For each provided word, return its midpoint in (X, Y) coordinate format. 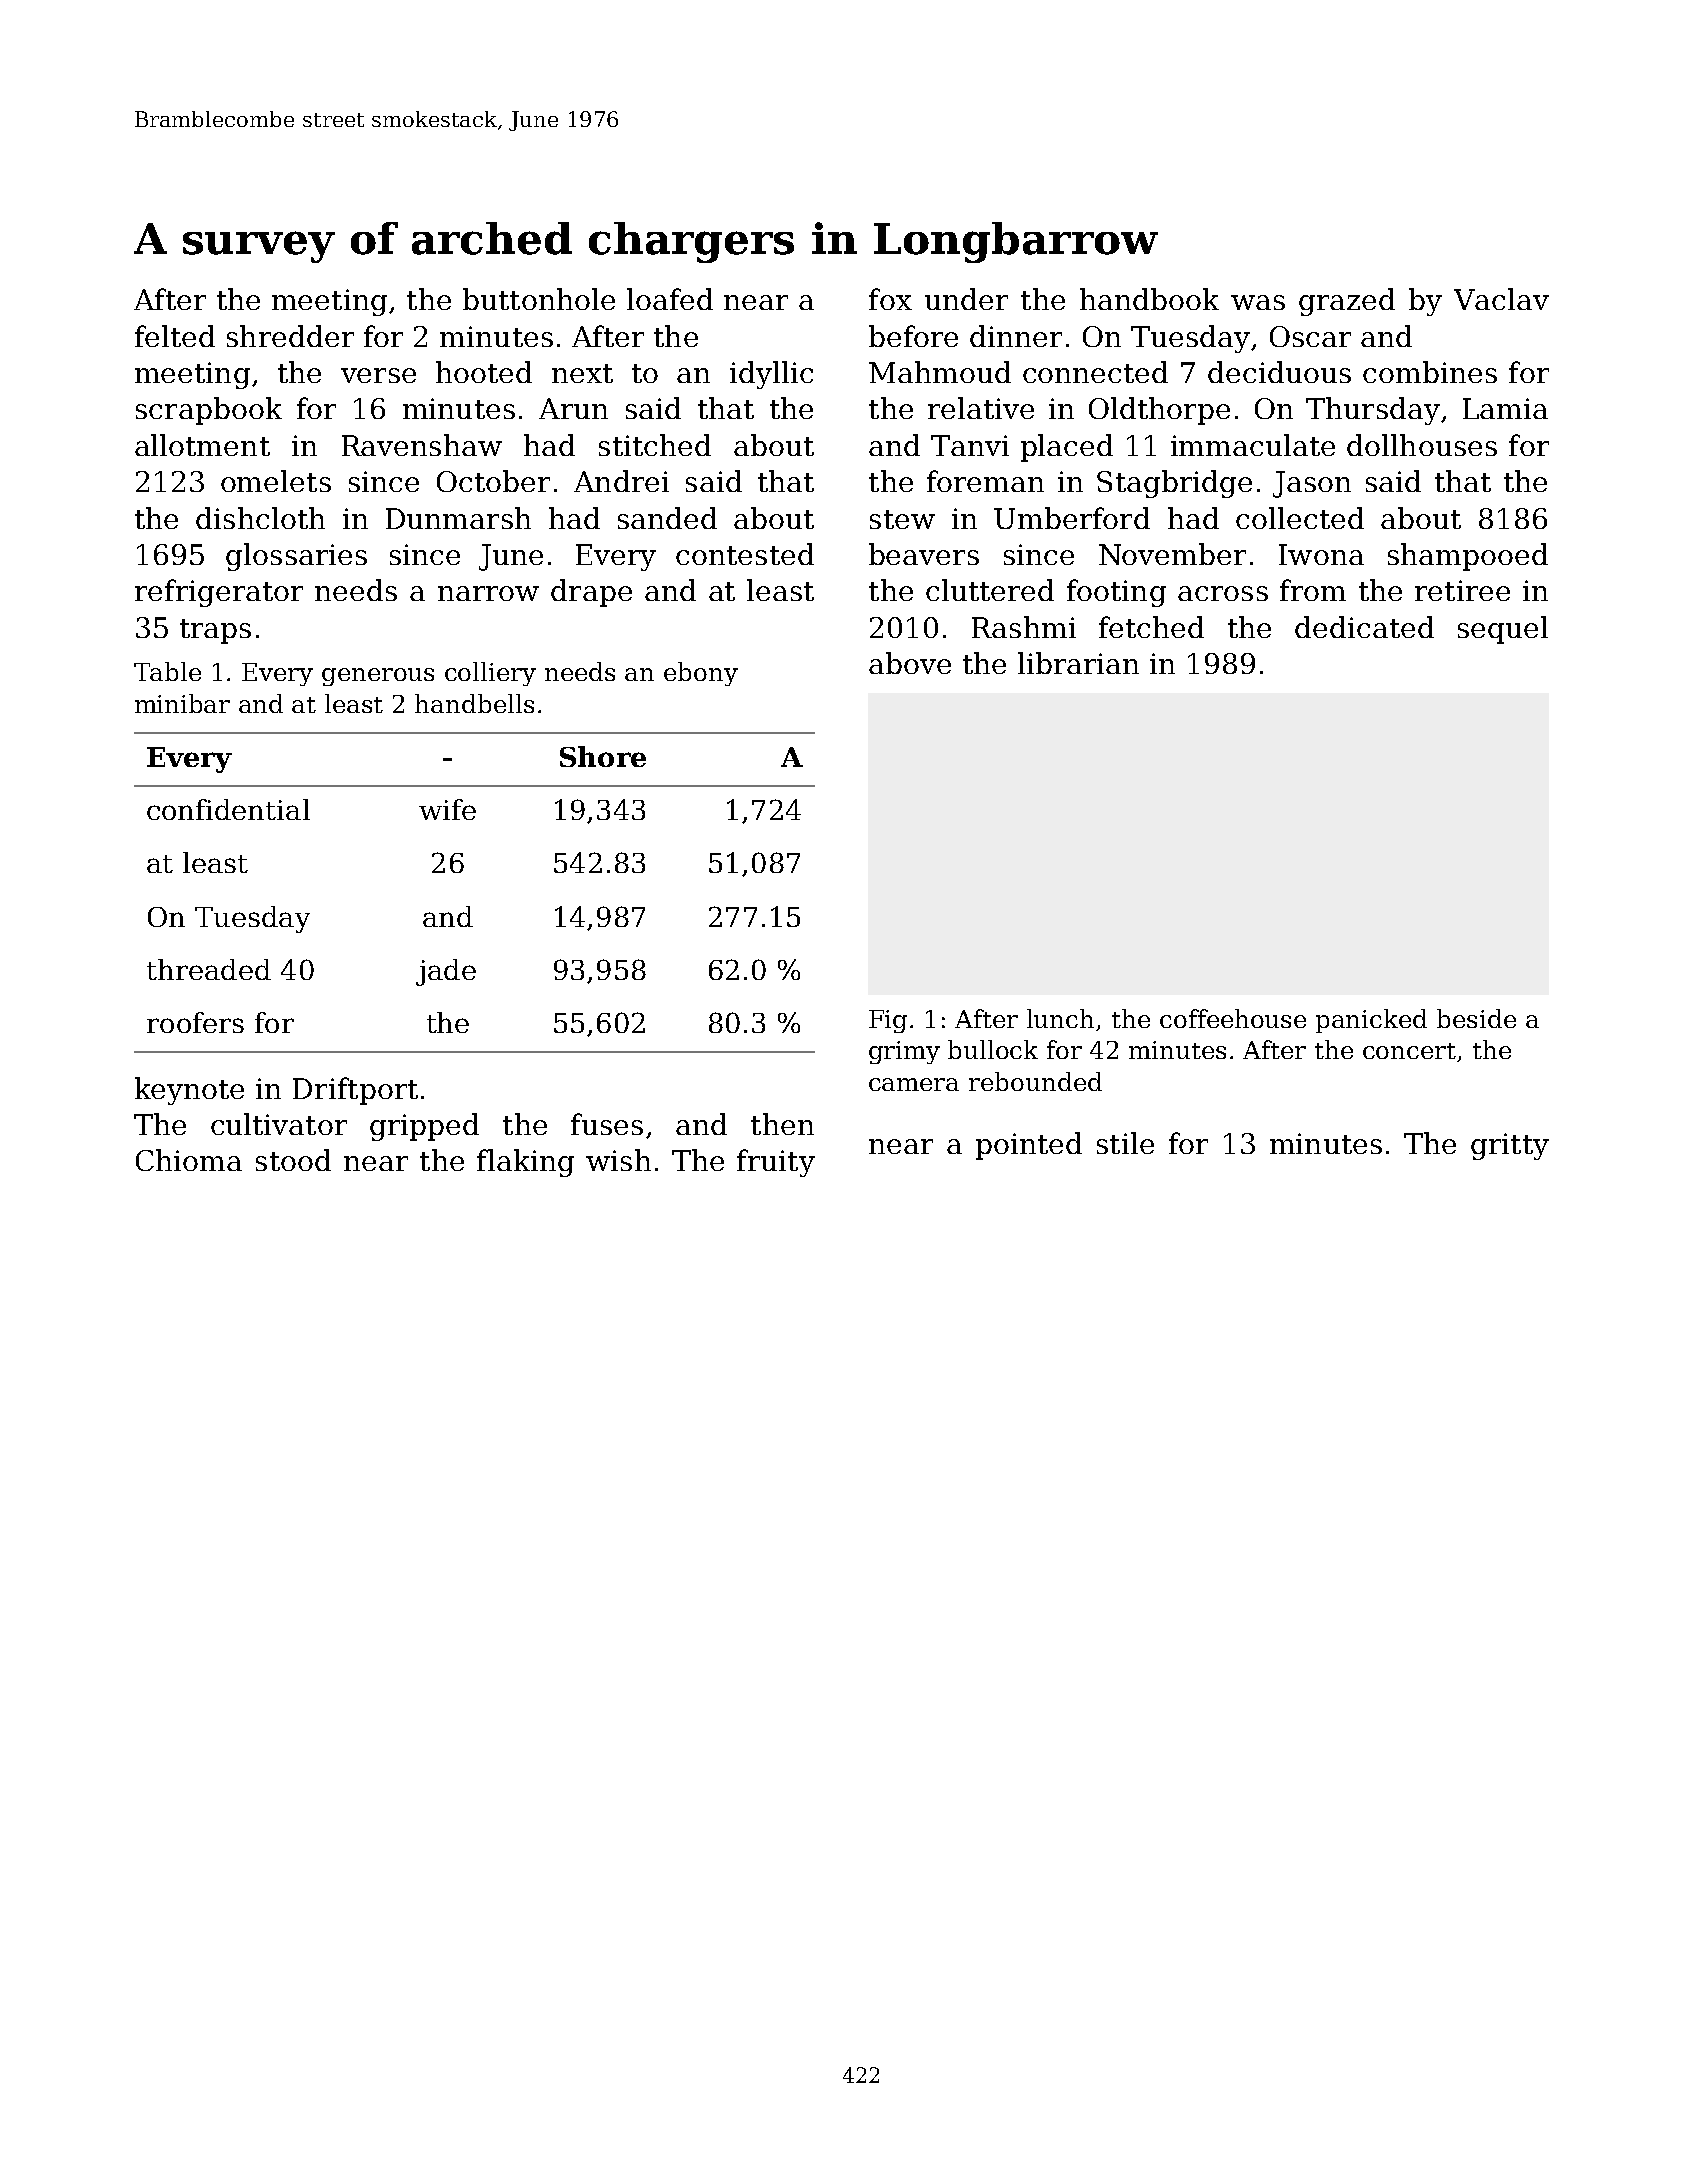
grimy (904, 1052)
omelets (276, 481)
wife (447, 809)
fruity (776, 1163)
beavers (924, 554)
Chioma (189, 1160)
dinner (1016, 336)
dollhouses (1422, 445)
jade (446, 972)
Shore (603, 756)
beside (1476, 1018)
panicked (1371, 1021)
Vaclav (1501, 299)
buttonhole (539, 299)
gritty (1510, 1146)
